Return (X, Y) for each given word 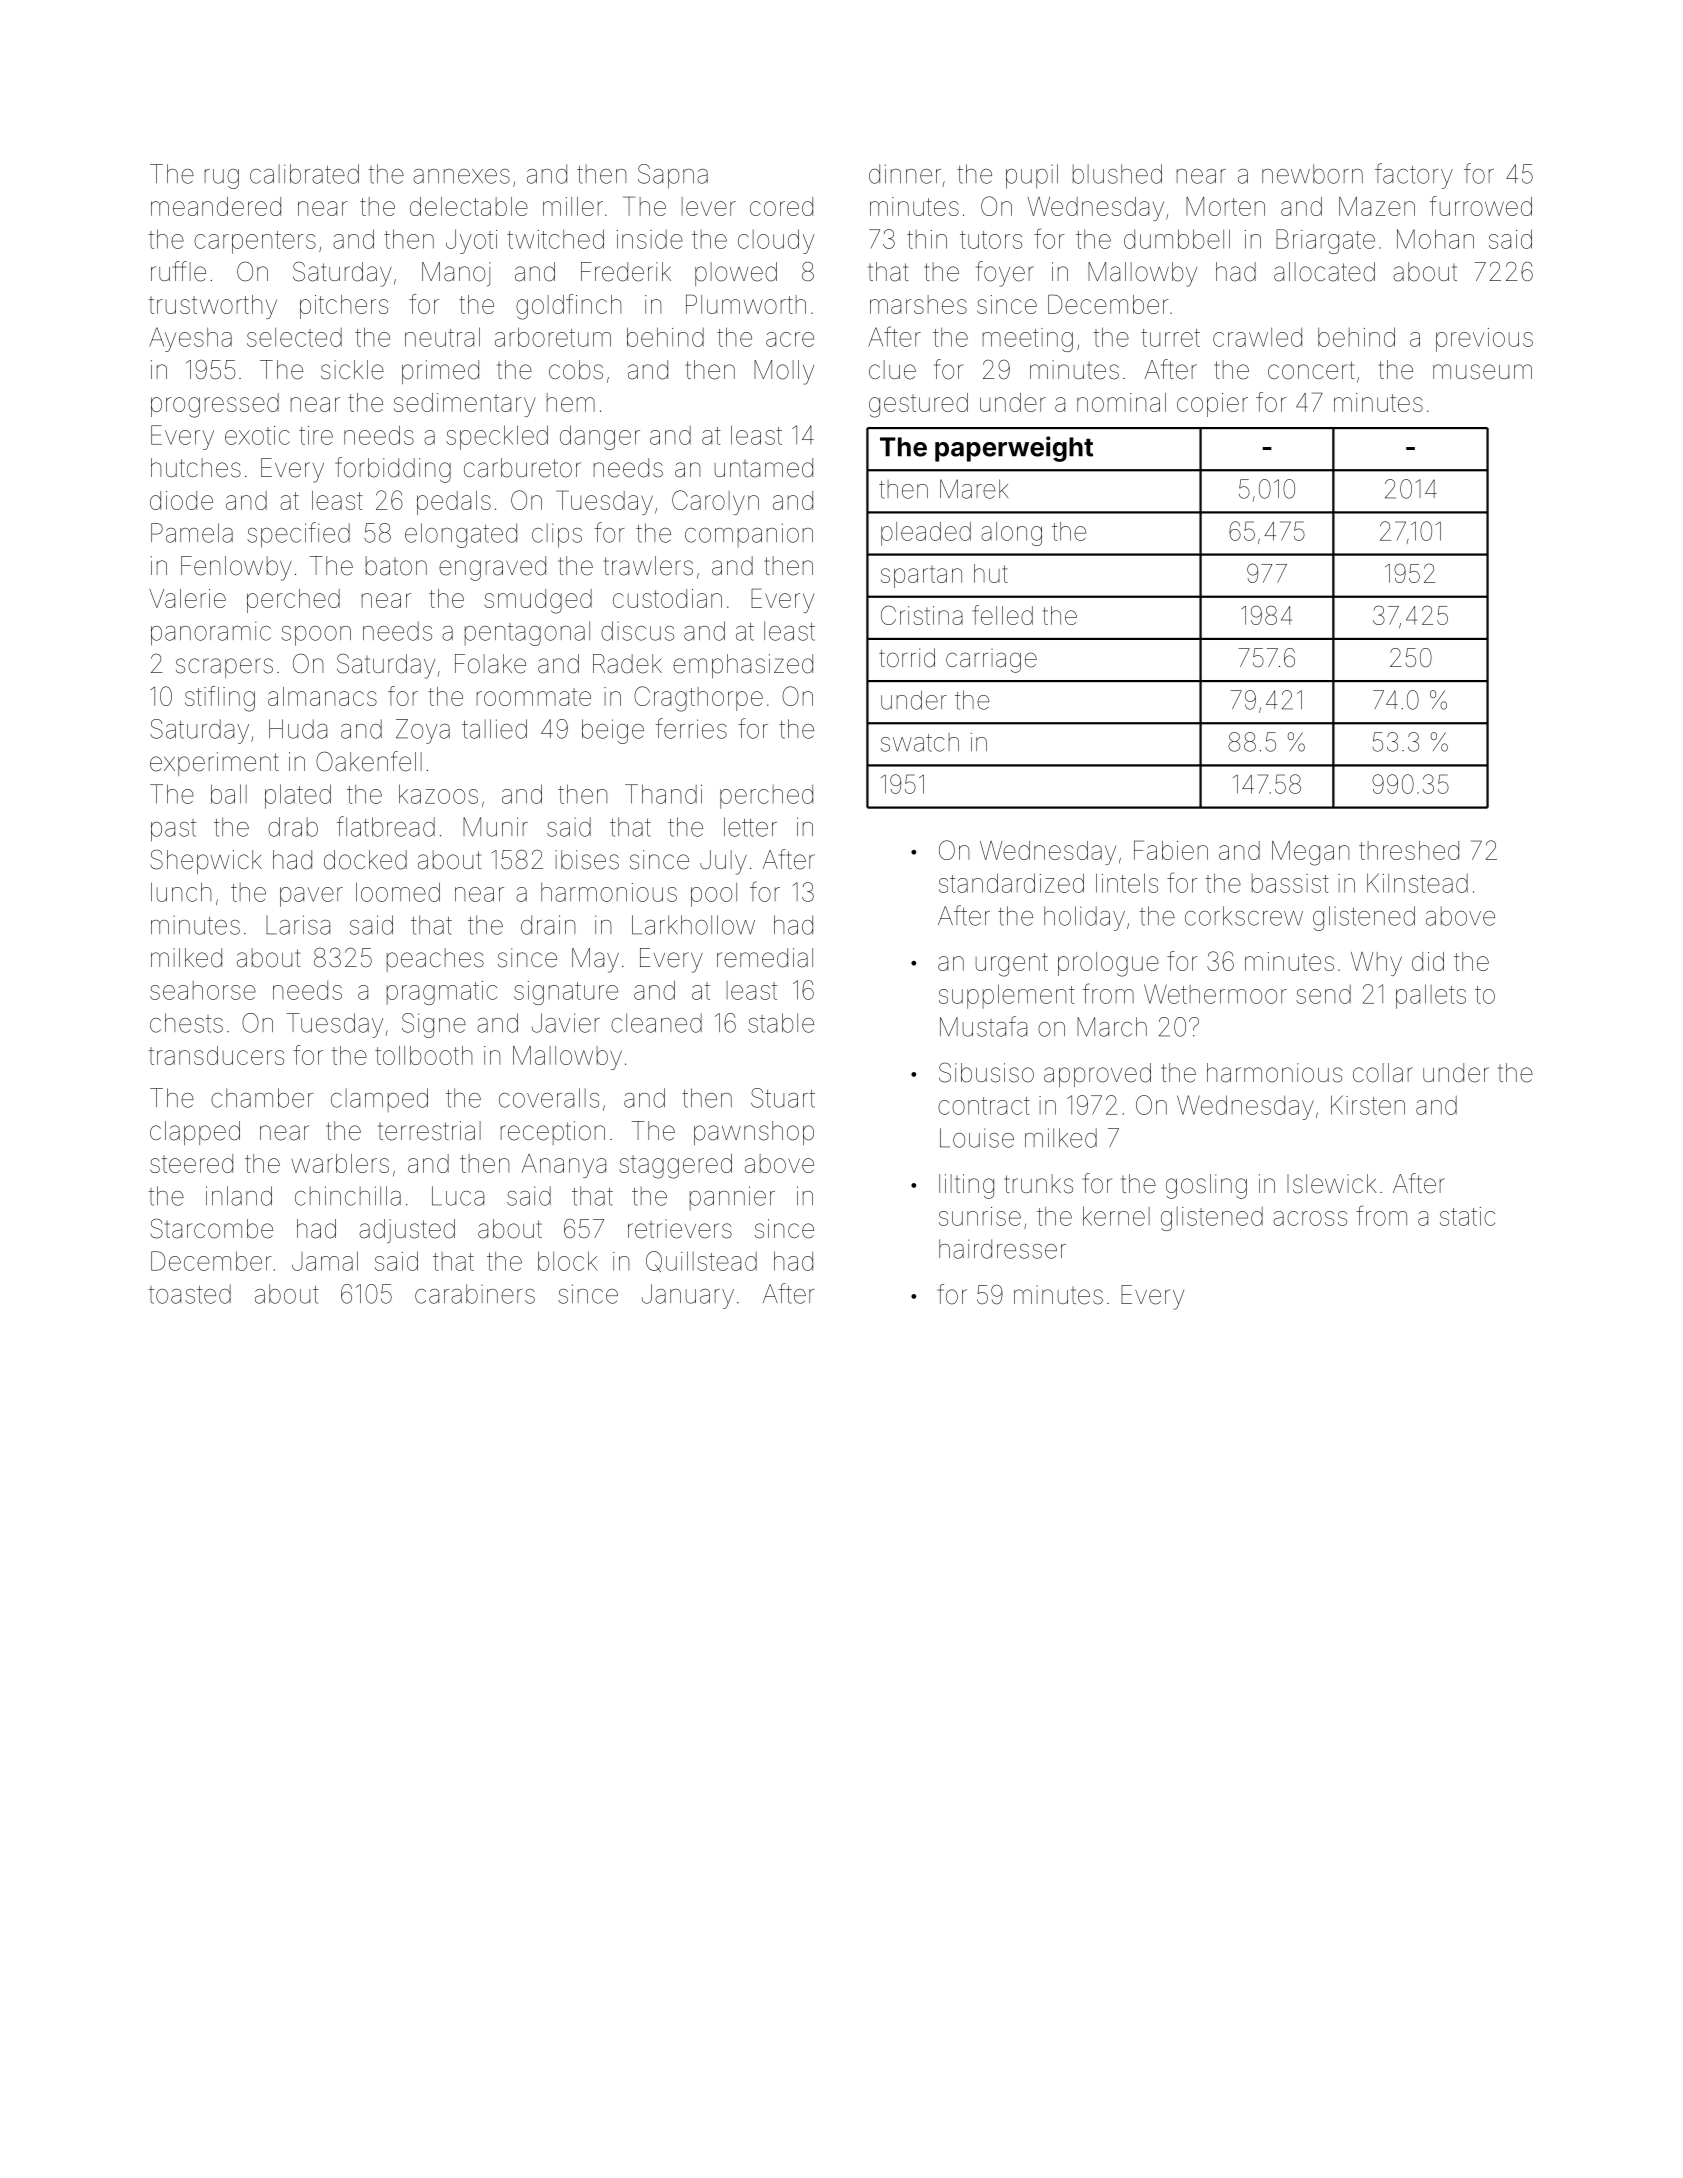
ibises (587, 860)
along (1011, 534)
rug (222, 179)
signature (566, 993)
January (688, 1296)
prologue (1108, 964)
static (1467, 1216)
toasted (190, 1294)
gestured (918, 405)
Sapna (673, 176)
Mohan (1435, 239)
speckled (497, 437)
